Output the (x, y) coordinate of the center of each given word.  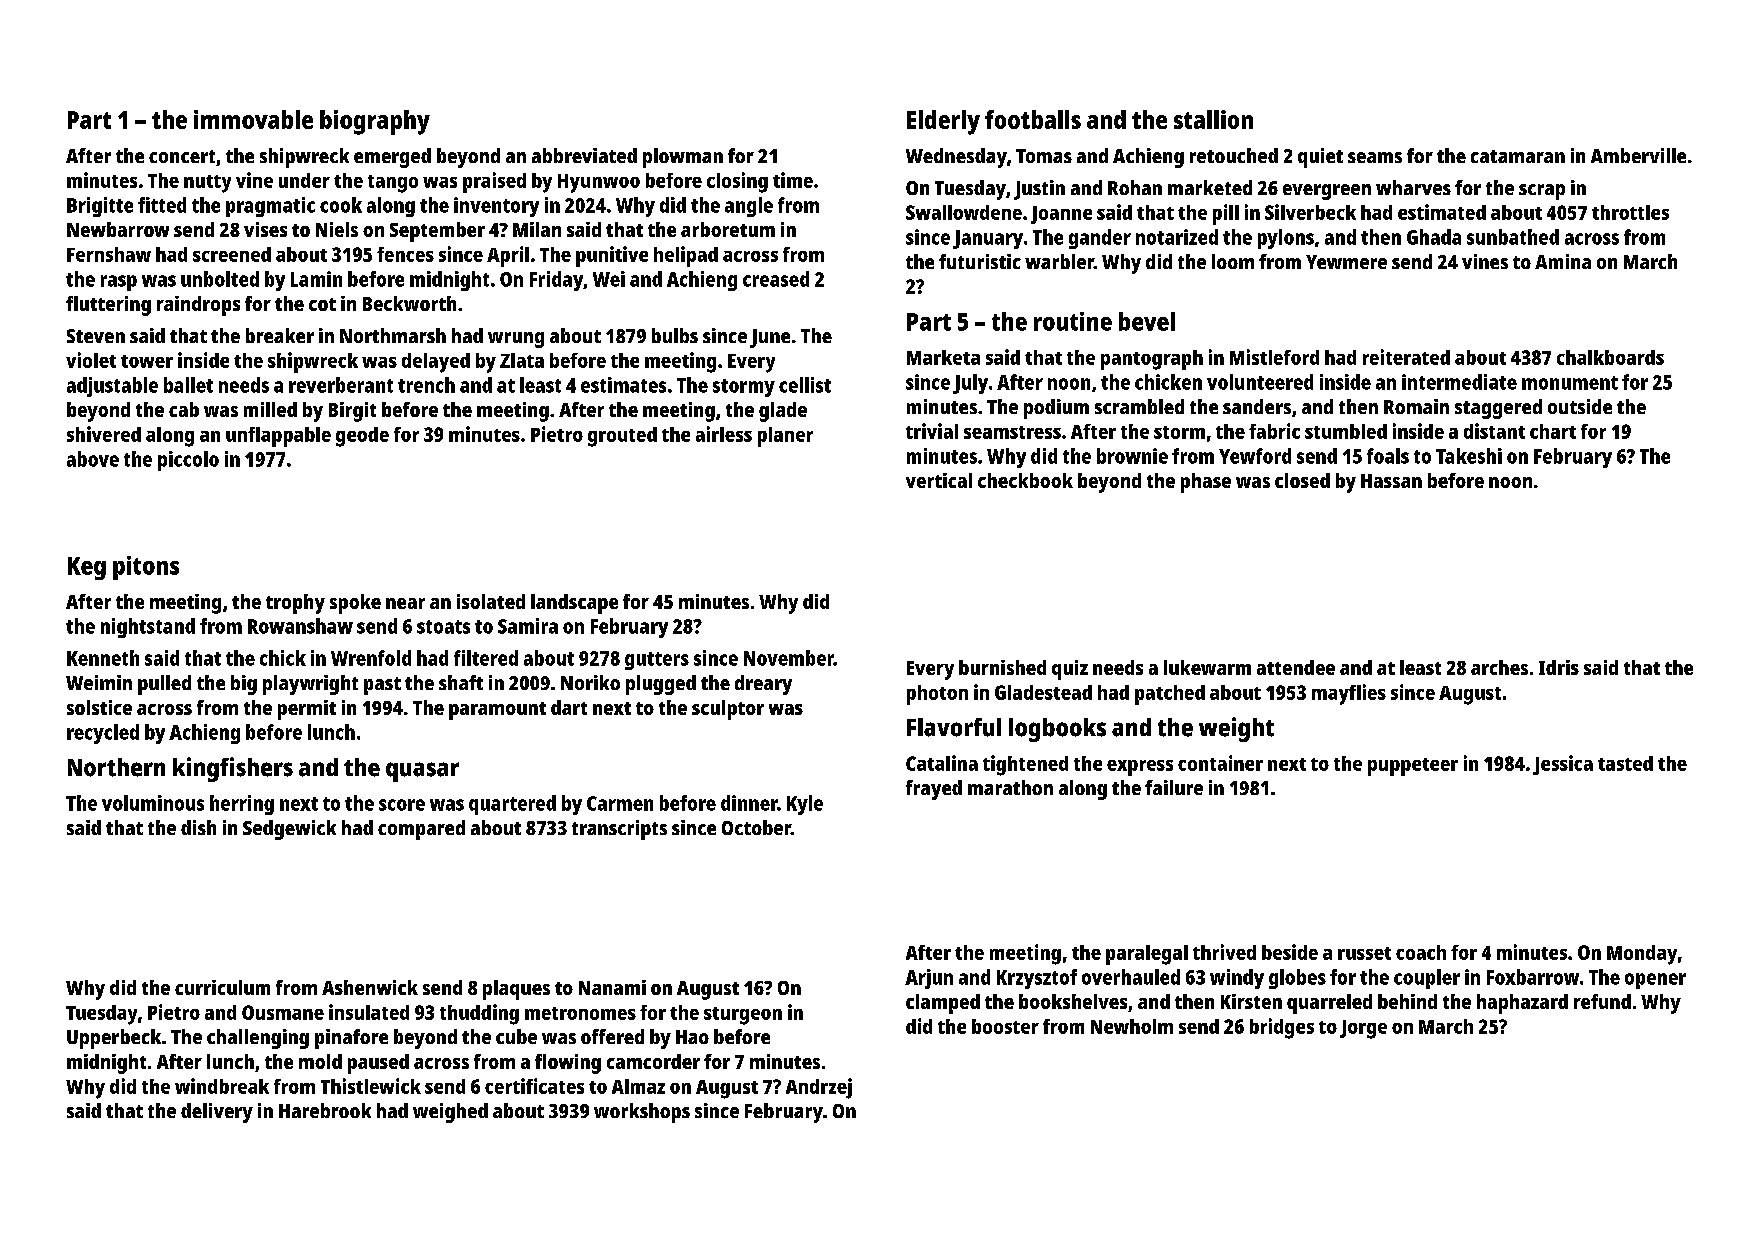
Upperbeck (114, 1039)
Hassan (1391, 481)
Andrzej (819, 1088)
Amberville (1638, 155)
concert (182, 156)
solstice (99, 707)
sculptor (728, 710)
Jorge (1363, 1029)
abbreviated (584, 155)
